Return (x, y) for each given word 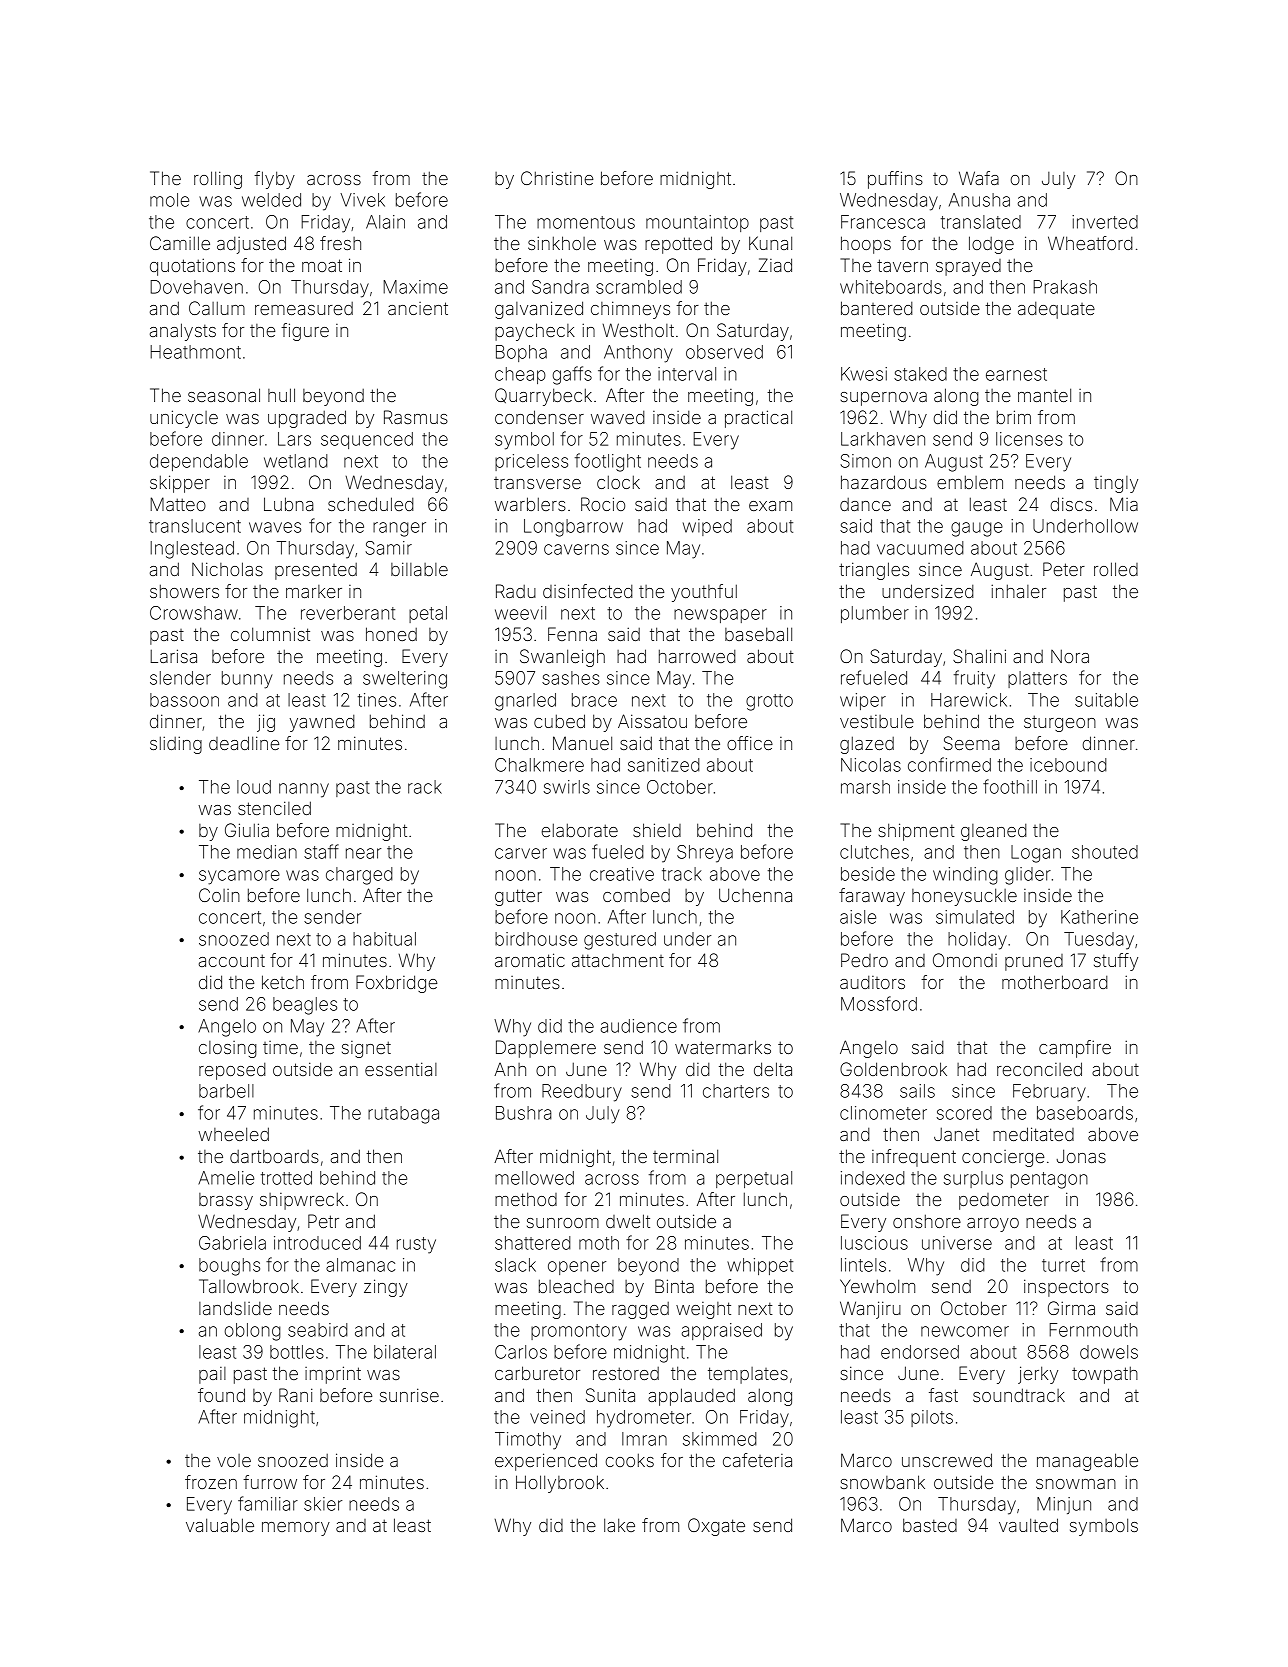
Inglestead (192, 550)
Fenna (572, 634)
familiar (268, 1503)
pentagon (1049, 1180)
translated (981, 222)
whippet (760, 1266)
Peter (1064, 569)
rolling (218, 180)
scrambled (639, 287)
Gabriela (232, 1243)
